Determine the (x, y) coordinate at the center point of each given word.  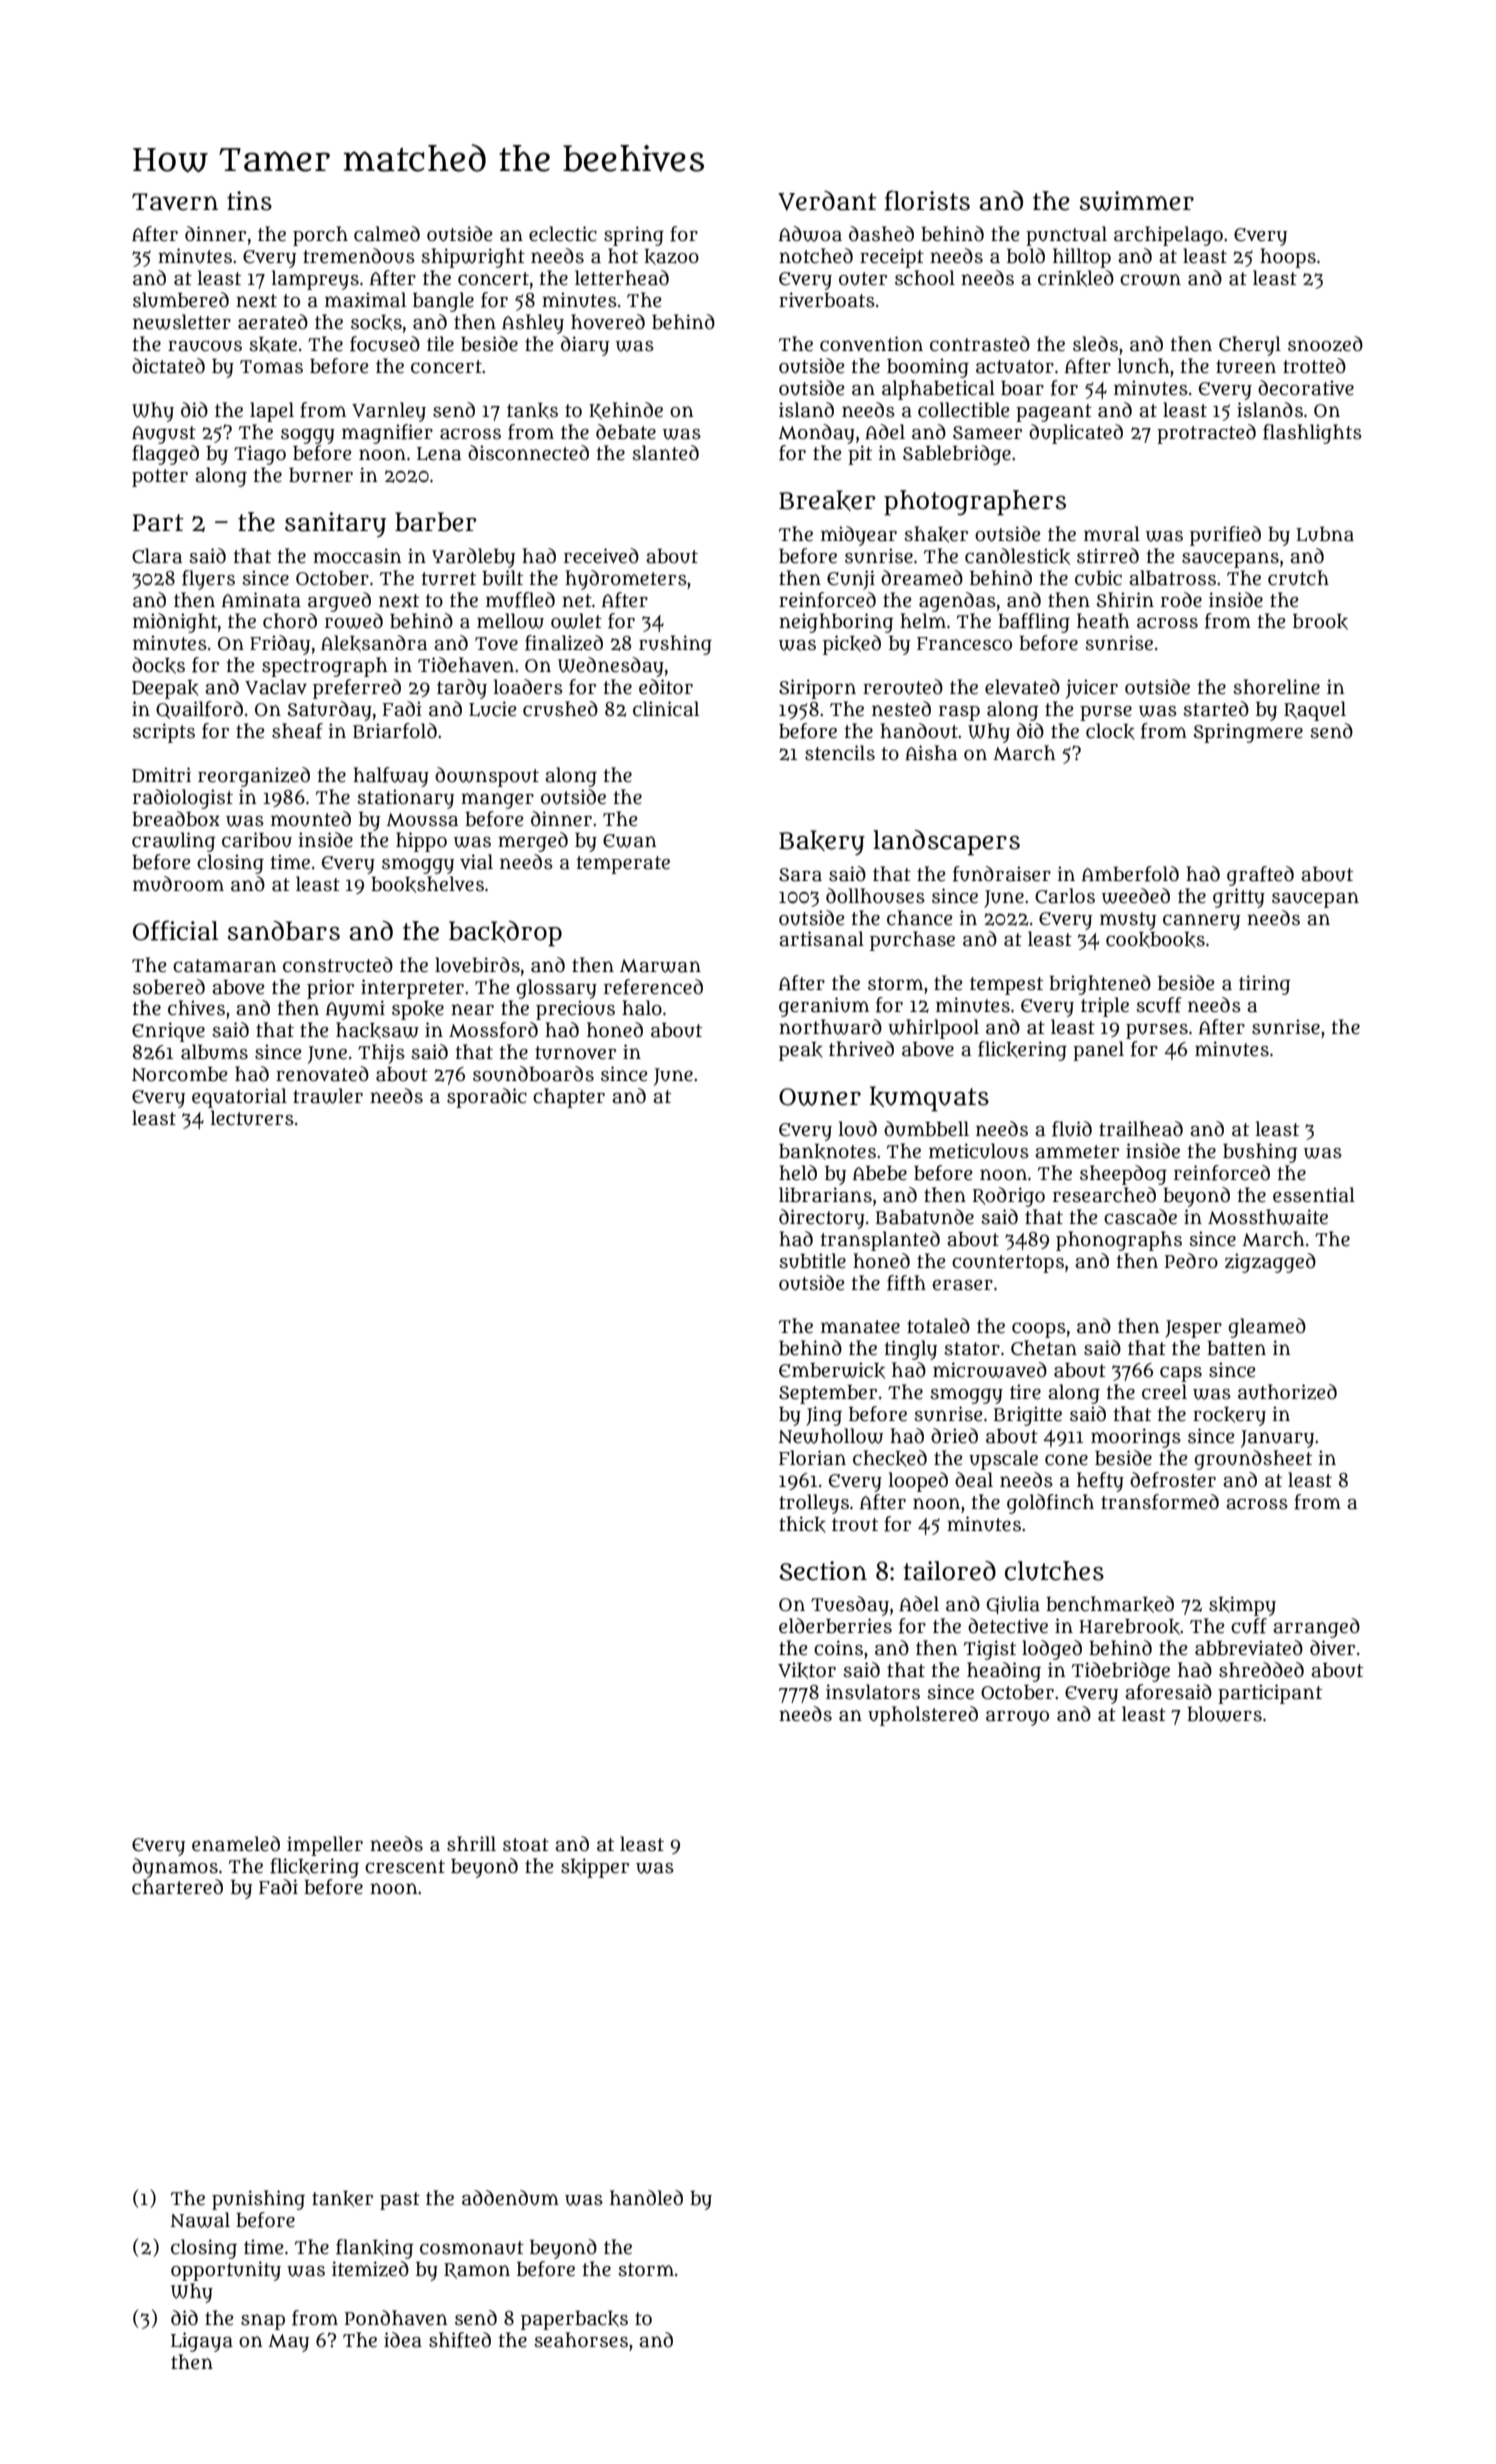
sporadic (487, 1098)
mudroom (178, 884)
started (1216, 709)
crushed (560, 709)
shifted (460, 2340)
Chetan (1044, 1348)
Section (823, 1571)
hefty (1100, 1482)
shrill (471, 1844)
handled (646, 2198)
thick (802, 1524)
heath (1103, 621)
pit (860, 455)
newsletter (182, 322)
